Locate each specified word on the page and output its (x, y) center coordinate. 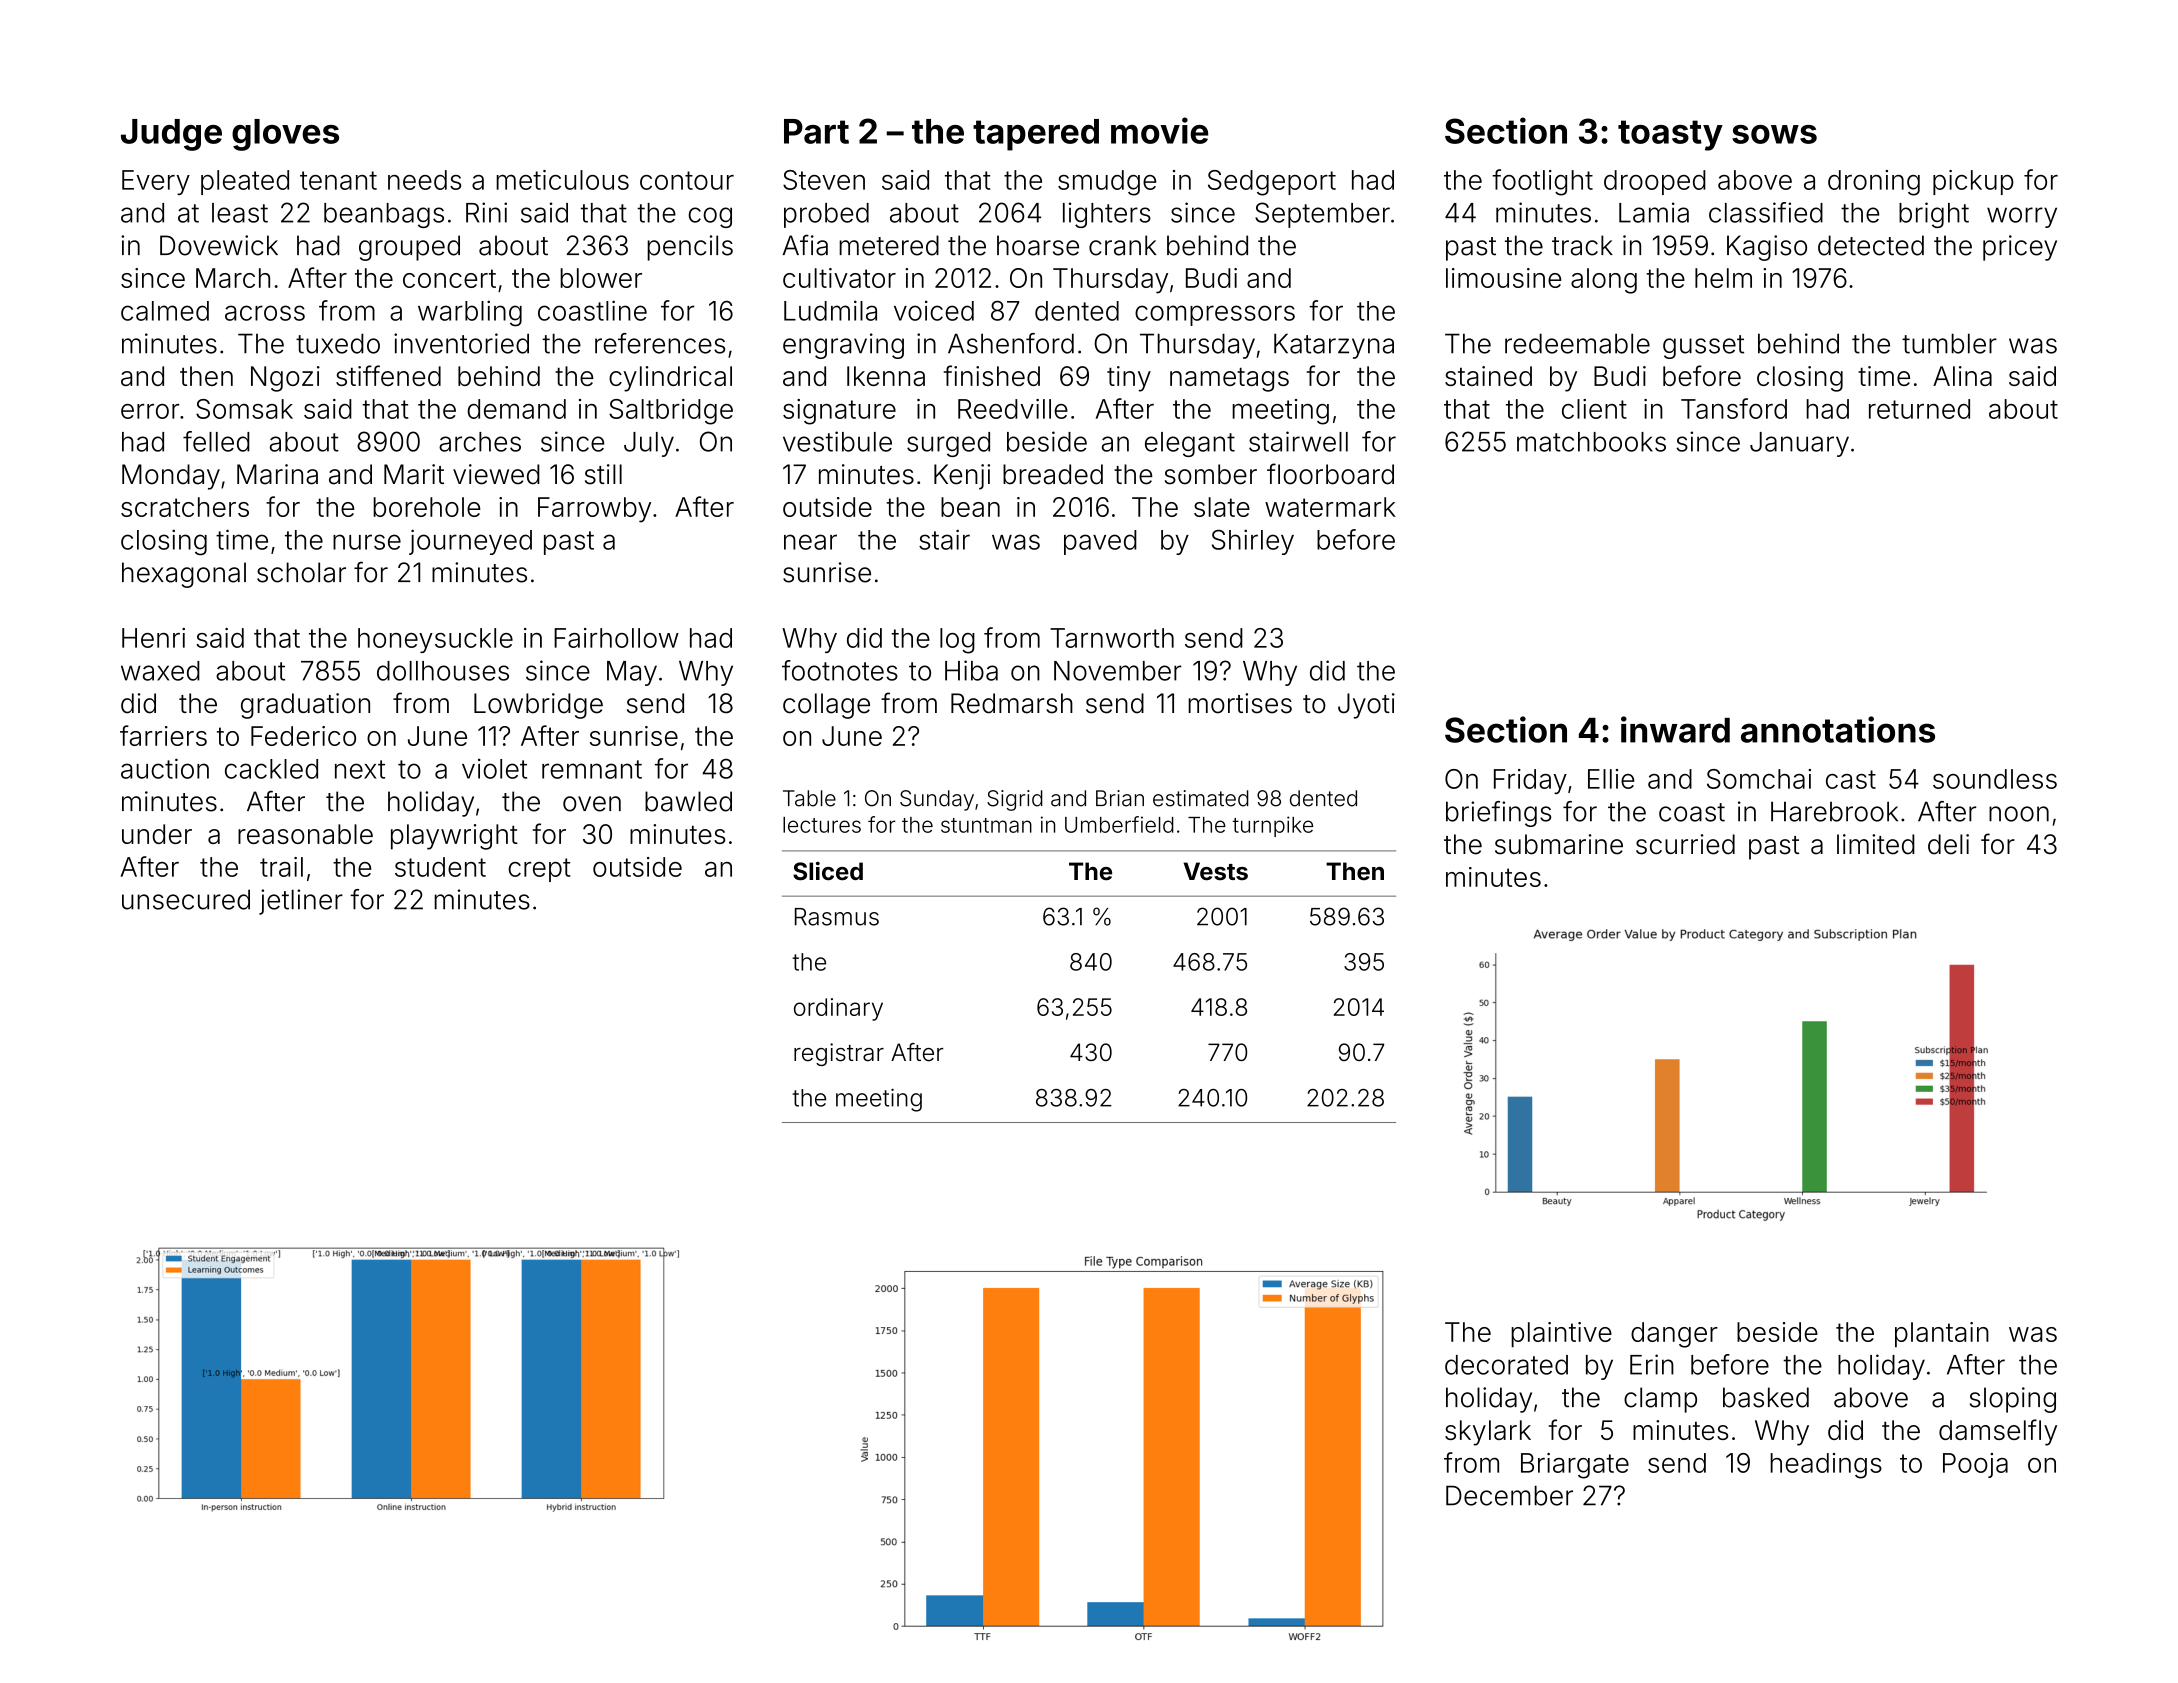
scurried (1685, 844)
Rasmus (837, 917)
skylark (1488, 1433)
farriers (163, 735)
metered (889, 245)
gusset (1703, 347)
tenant (338, 180)
